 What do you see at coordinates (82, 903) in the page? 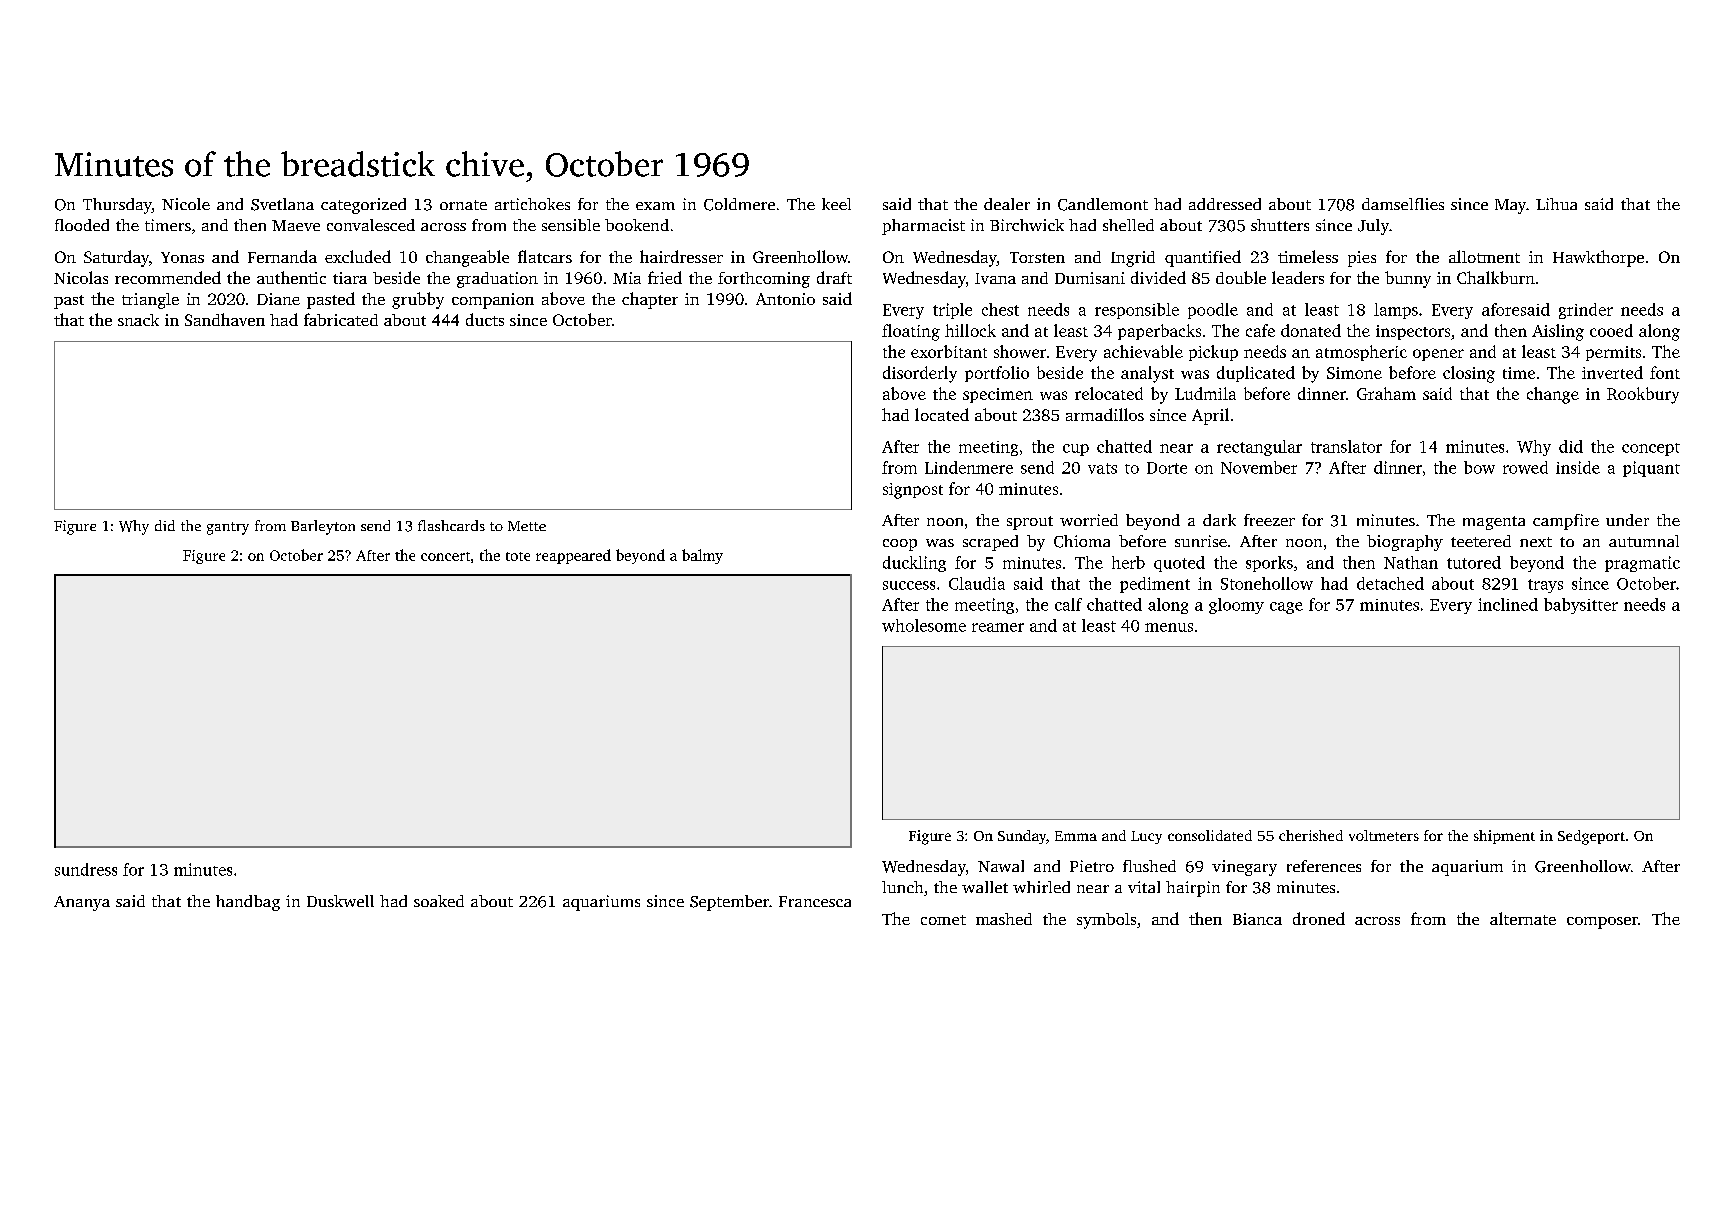
I see `Ananya` at bounding box center [82, 903].
